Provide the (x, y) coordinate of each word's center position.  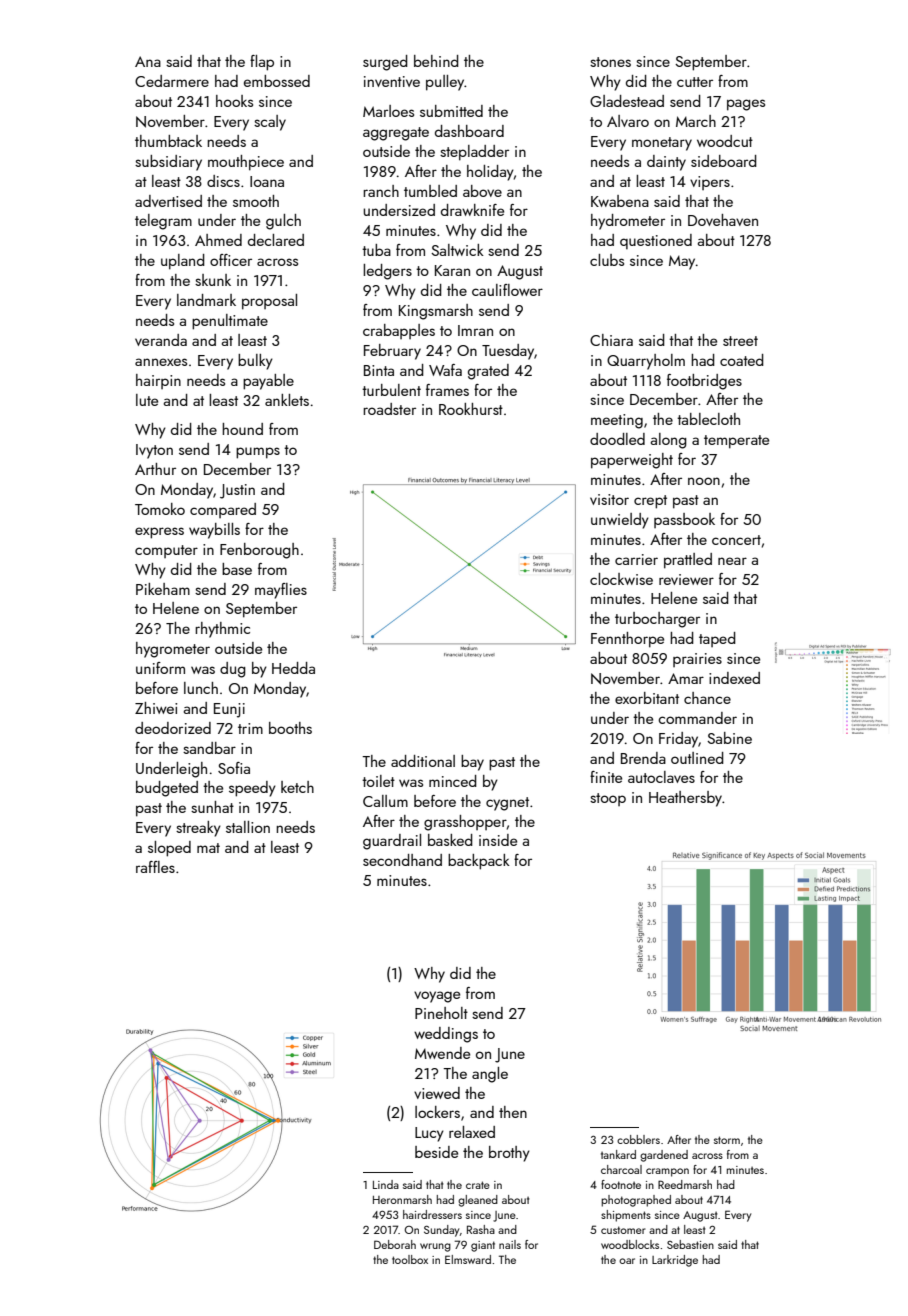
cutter (695, 82)
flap (262, 63)
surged (385, 63)
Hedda (293, 668)
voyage (437, 997)
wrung (435, 1247)
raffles (155, 867)
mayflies (281, 591)
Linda (386, 1184)
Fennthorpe (627, 640)
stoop (608, 799)
